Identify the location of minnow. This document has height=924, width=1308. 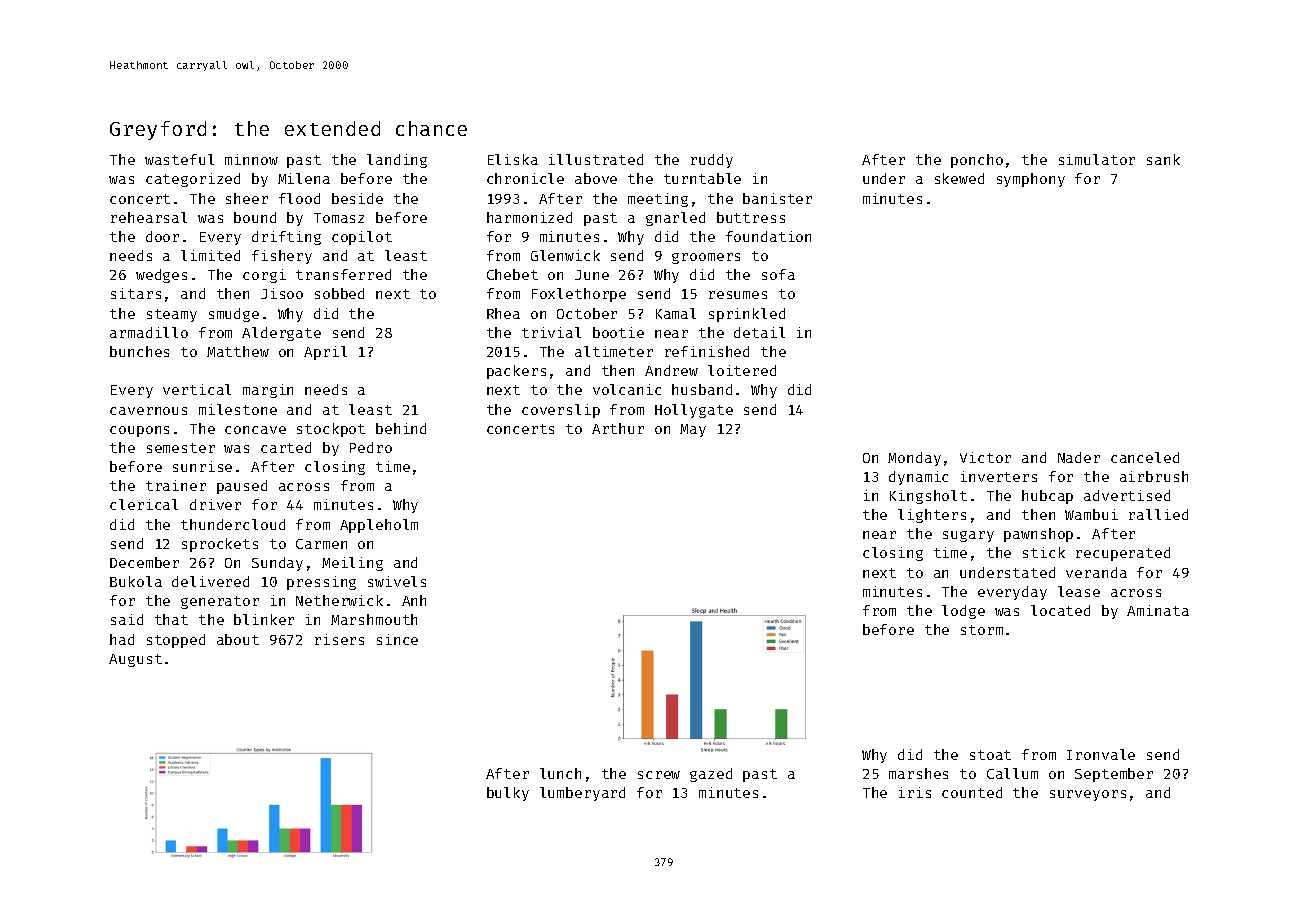
(251, 159).
